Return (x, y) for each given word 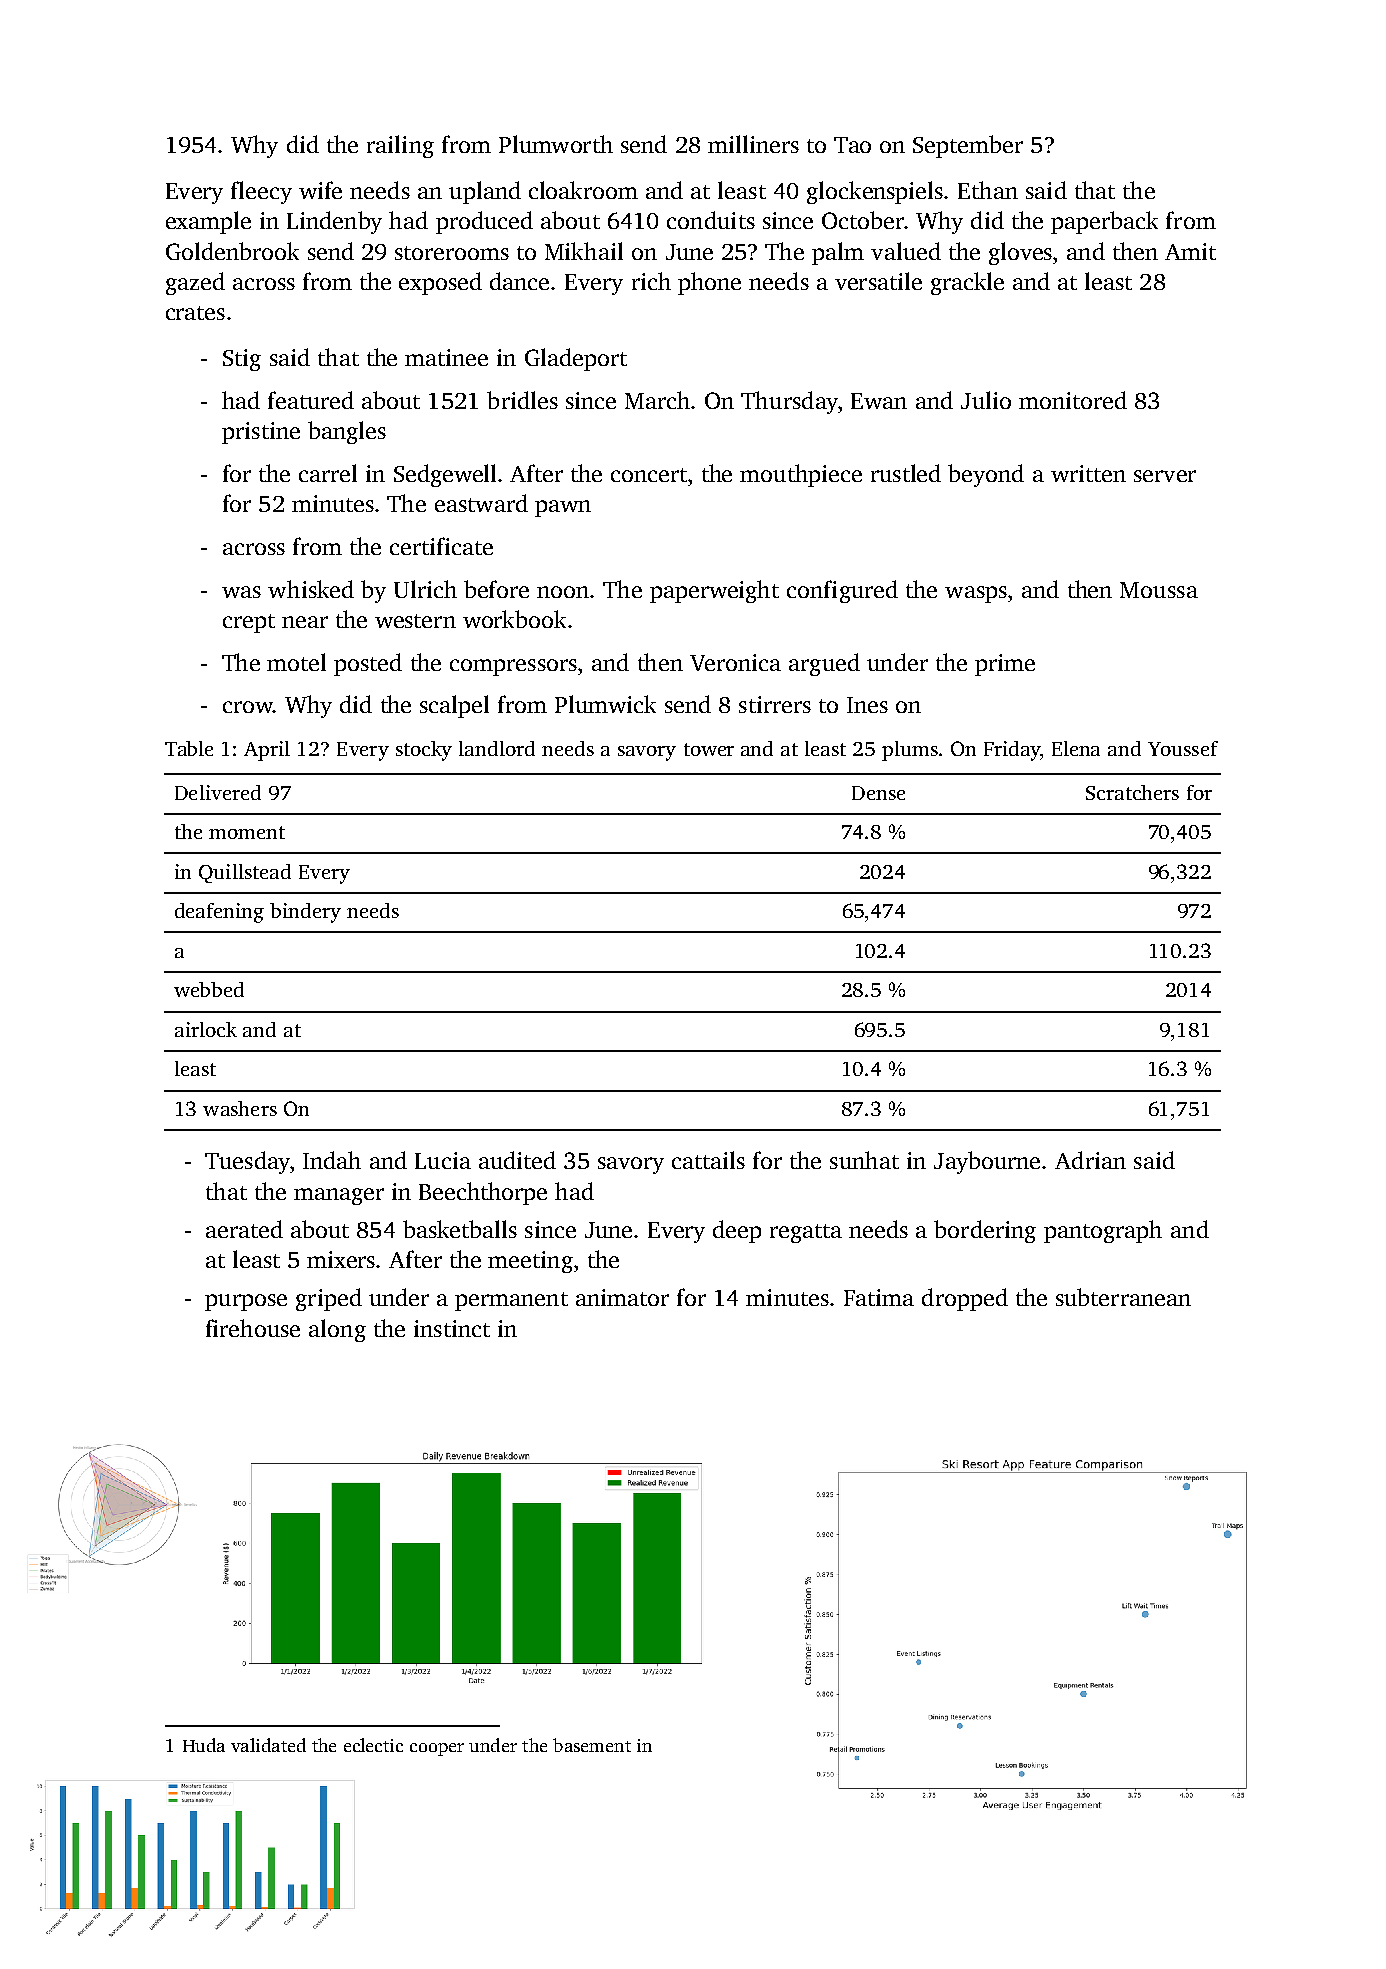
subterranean (1123, 1297)
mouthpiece (801, 475)
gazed (195, 283)
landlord (497, 748)
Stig (242, 360)
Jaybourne (987, 1162)
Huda (204, 1745)
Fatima (879, 1297)
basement (592, 1745)
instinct (452, 1328)
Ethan (988, 190)
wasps (976, 594)
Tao (852, 145)
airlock (206, 1029)
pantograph (1103, 1231)
